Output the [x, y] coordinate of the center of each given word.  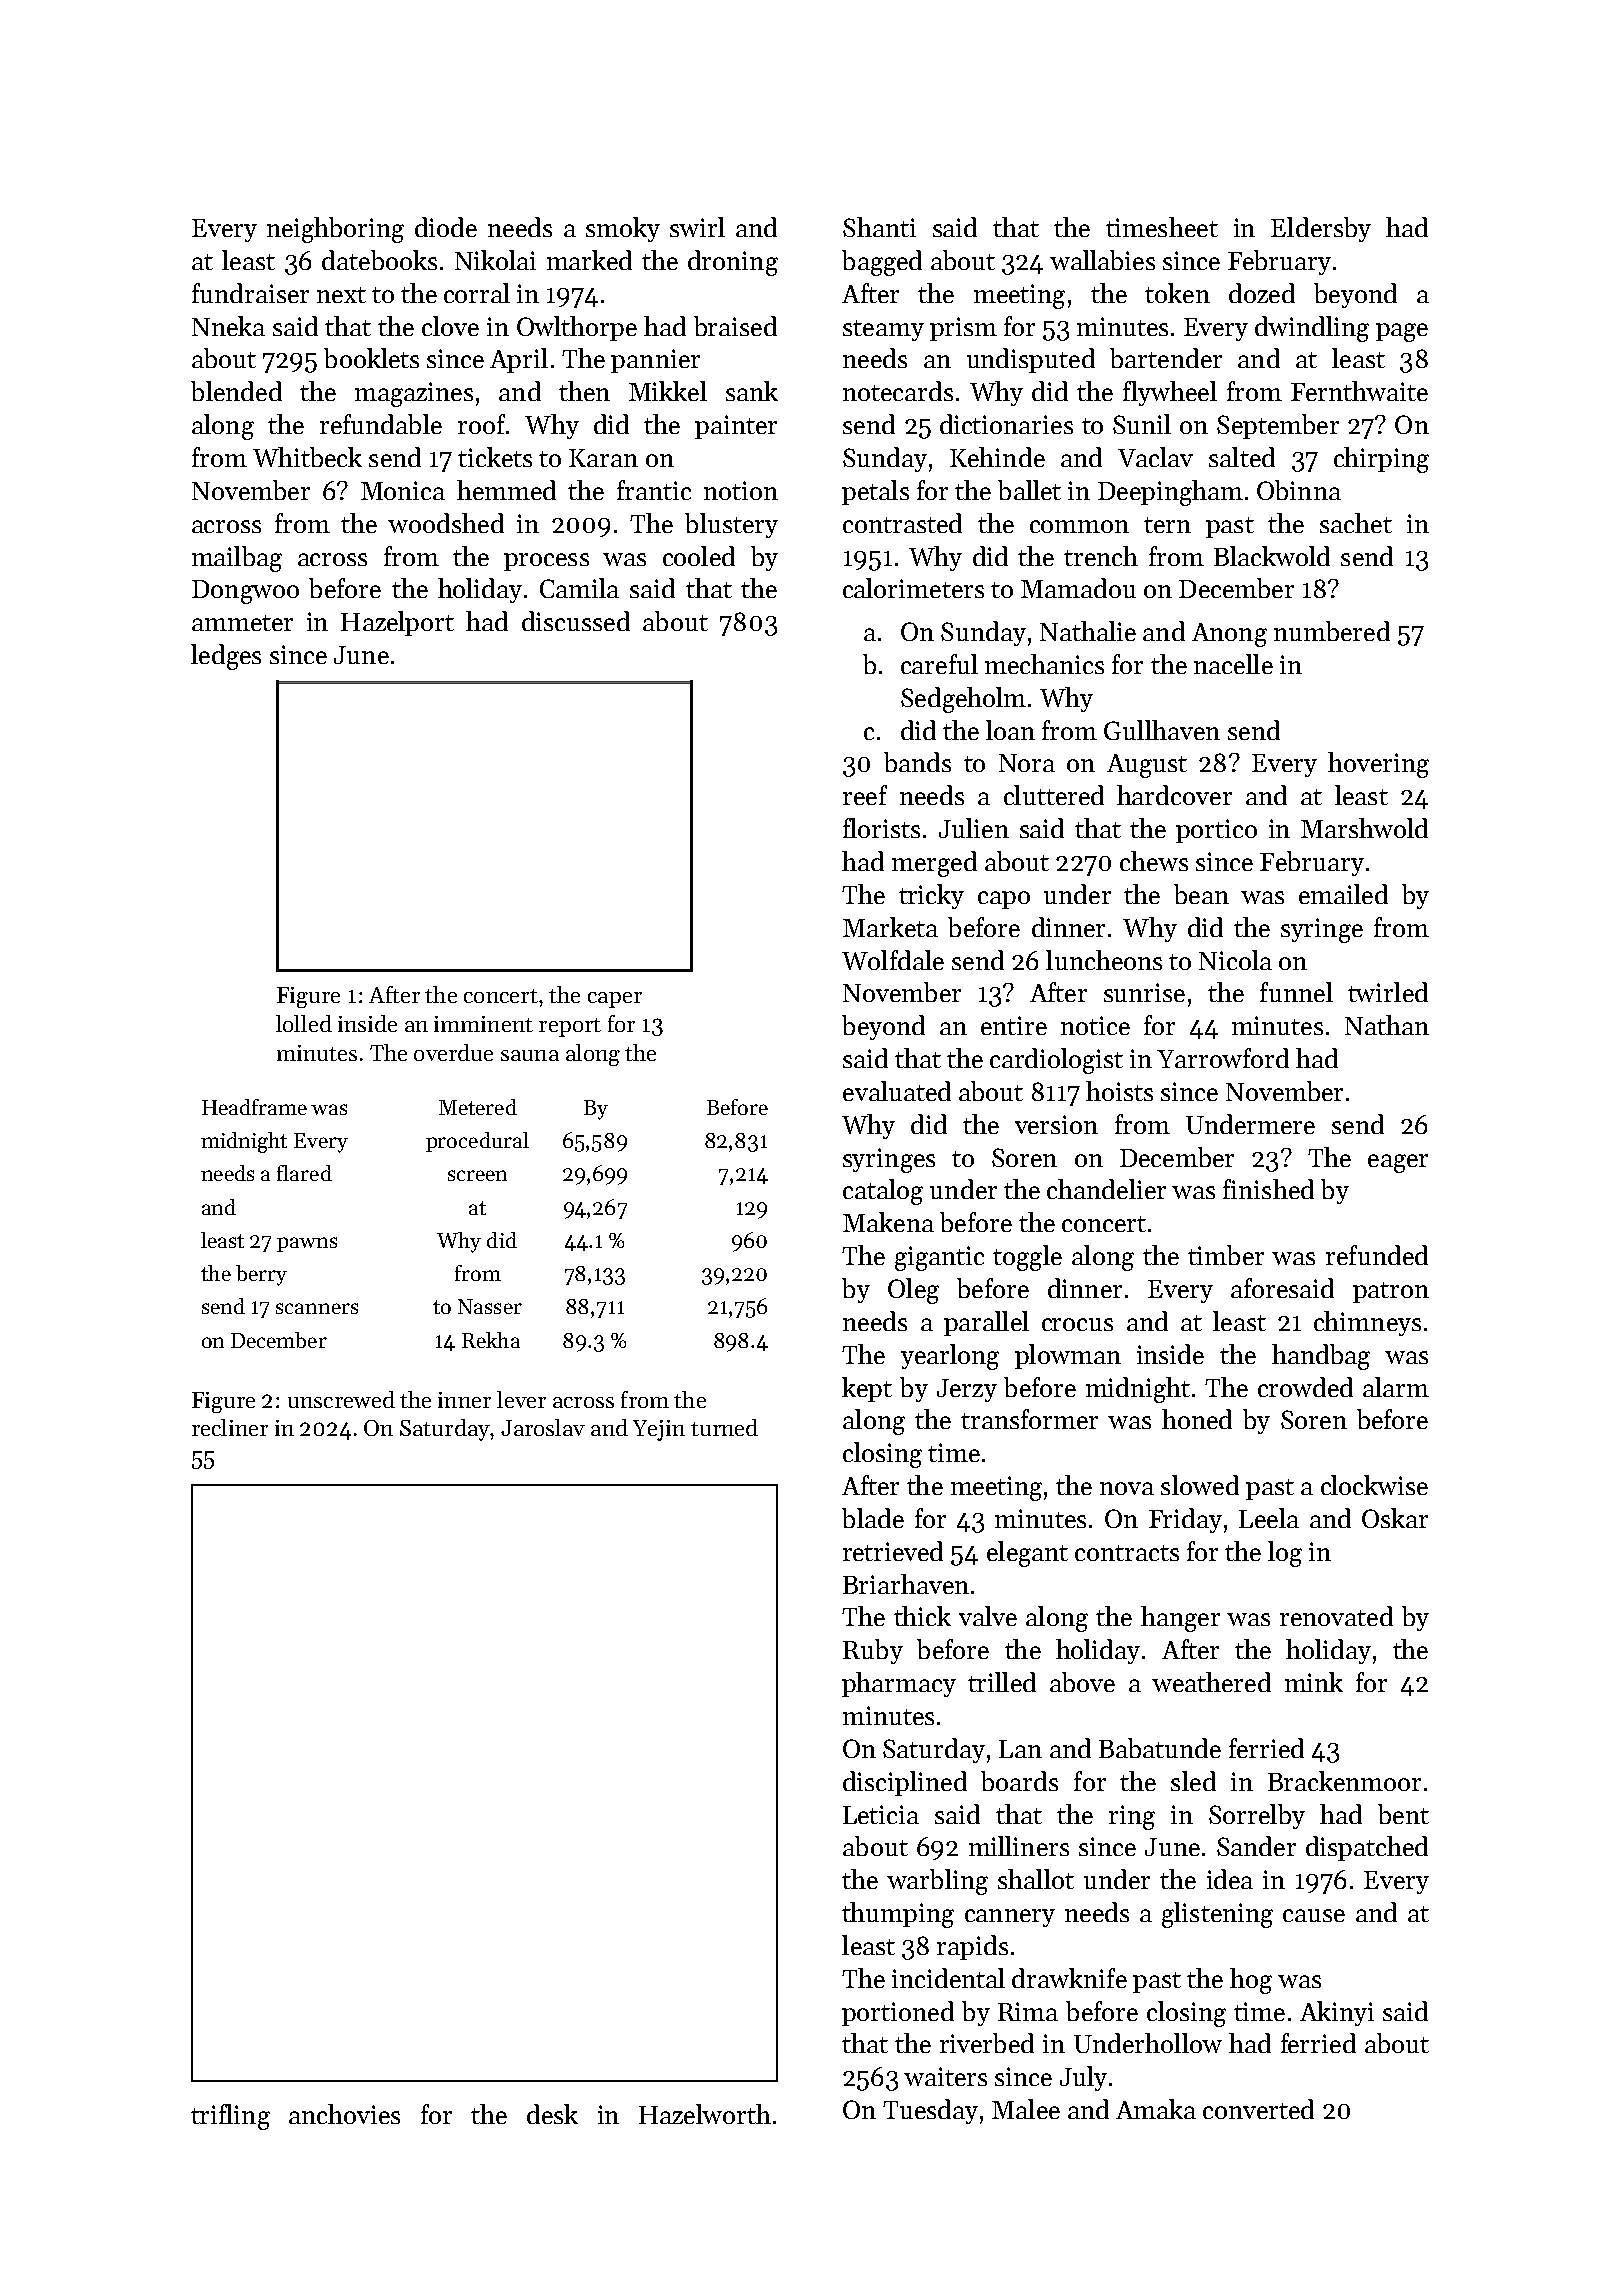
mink [1314, 1682]
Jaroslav [543, 1427]
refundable [381, 424]
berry [261, 1275]
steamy [883, 330]
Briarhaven [906, 1584]
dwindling [1312, 329]
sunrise [1144, 992]
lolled [304, 1023]
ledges [226, 657]
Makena [888, 1222]
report [570, 1027]
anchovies [344, 2114]
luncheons [1104, 960]
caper [615, 1000]
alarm [1396, 1387]
